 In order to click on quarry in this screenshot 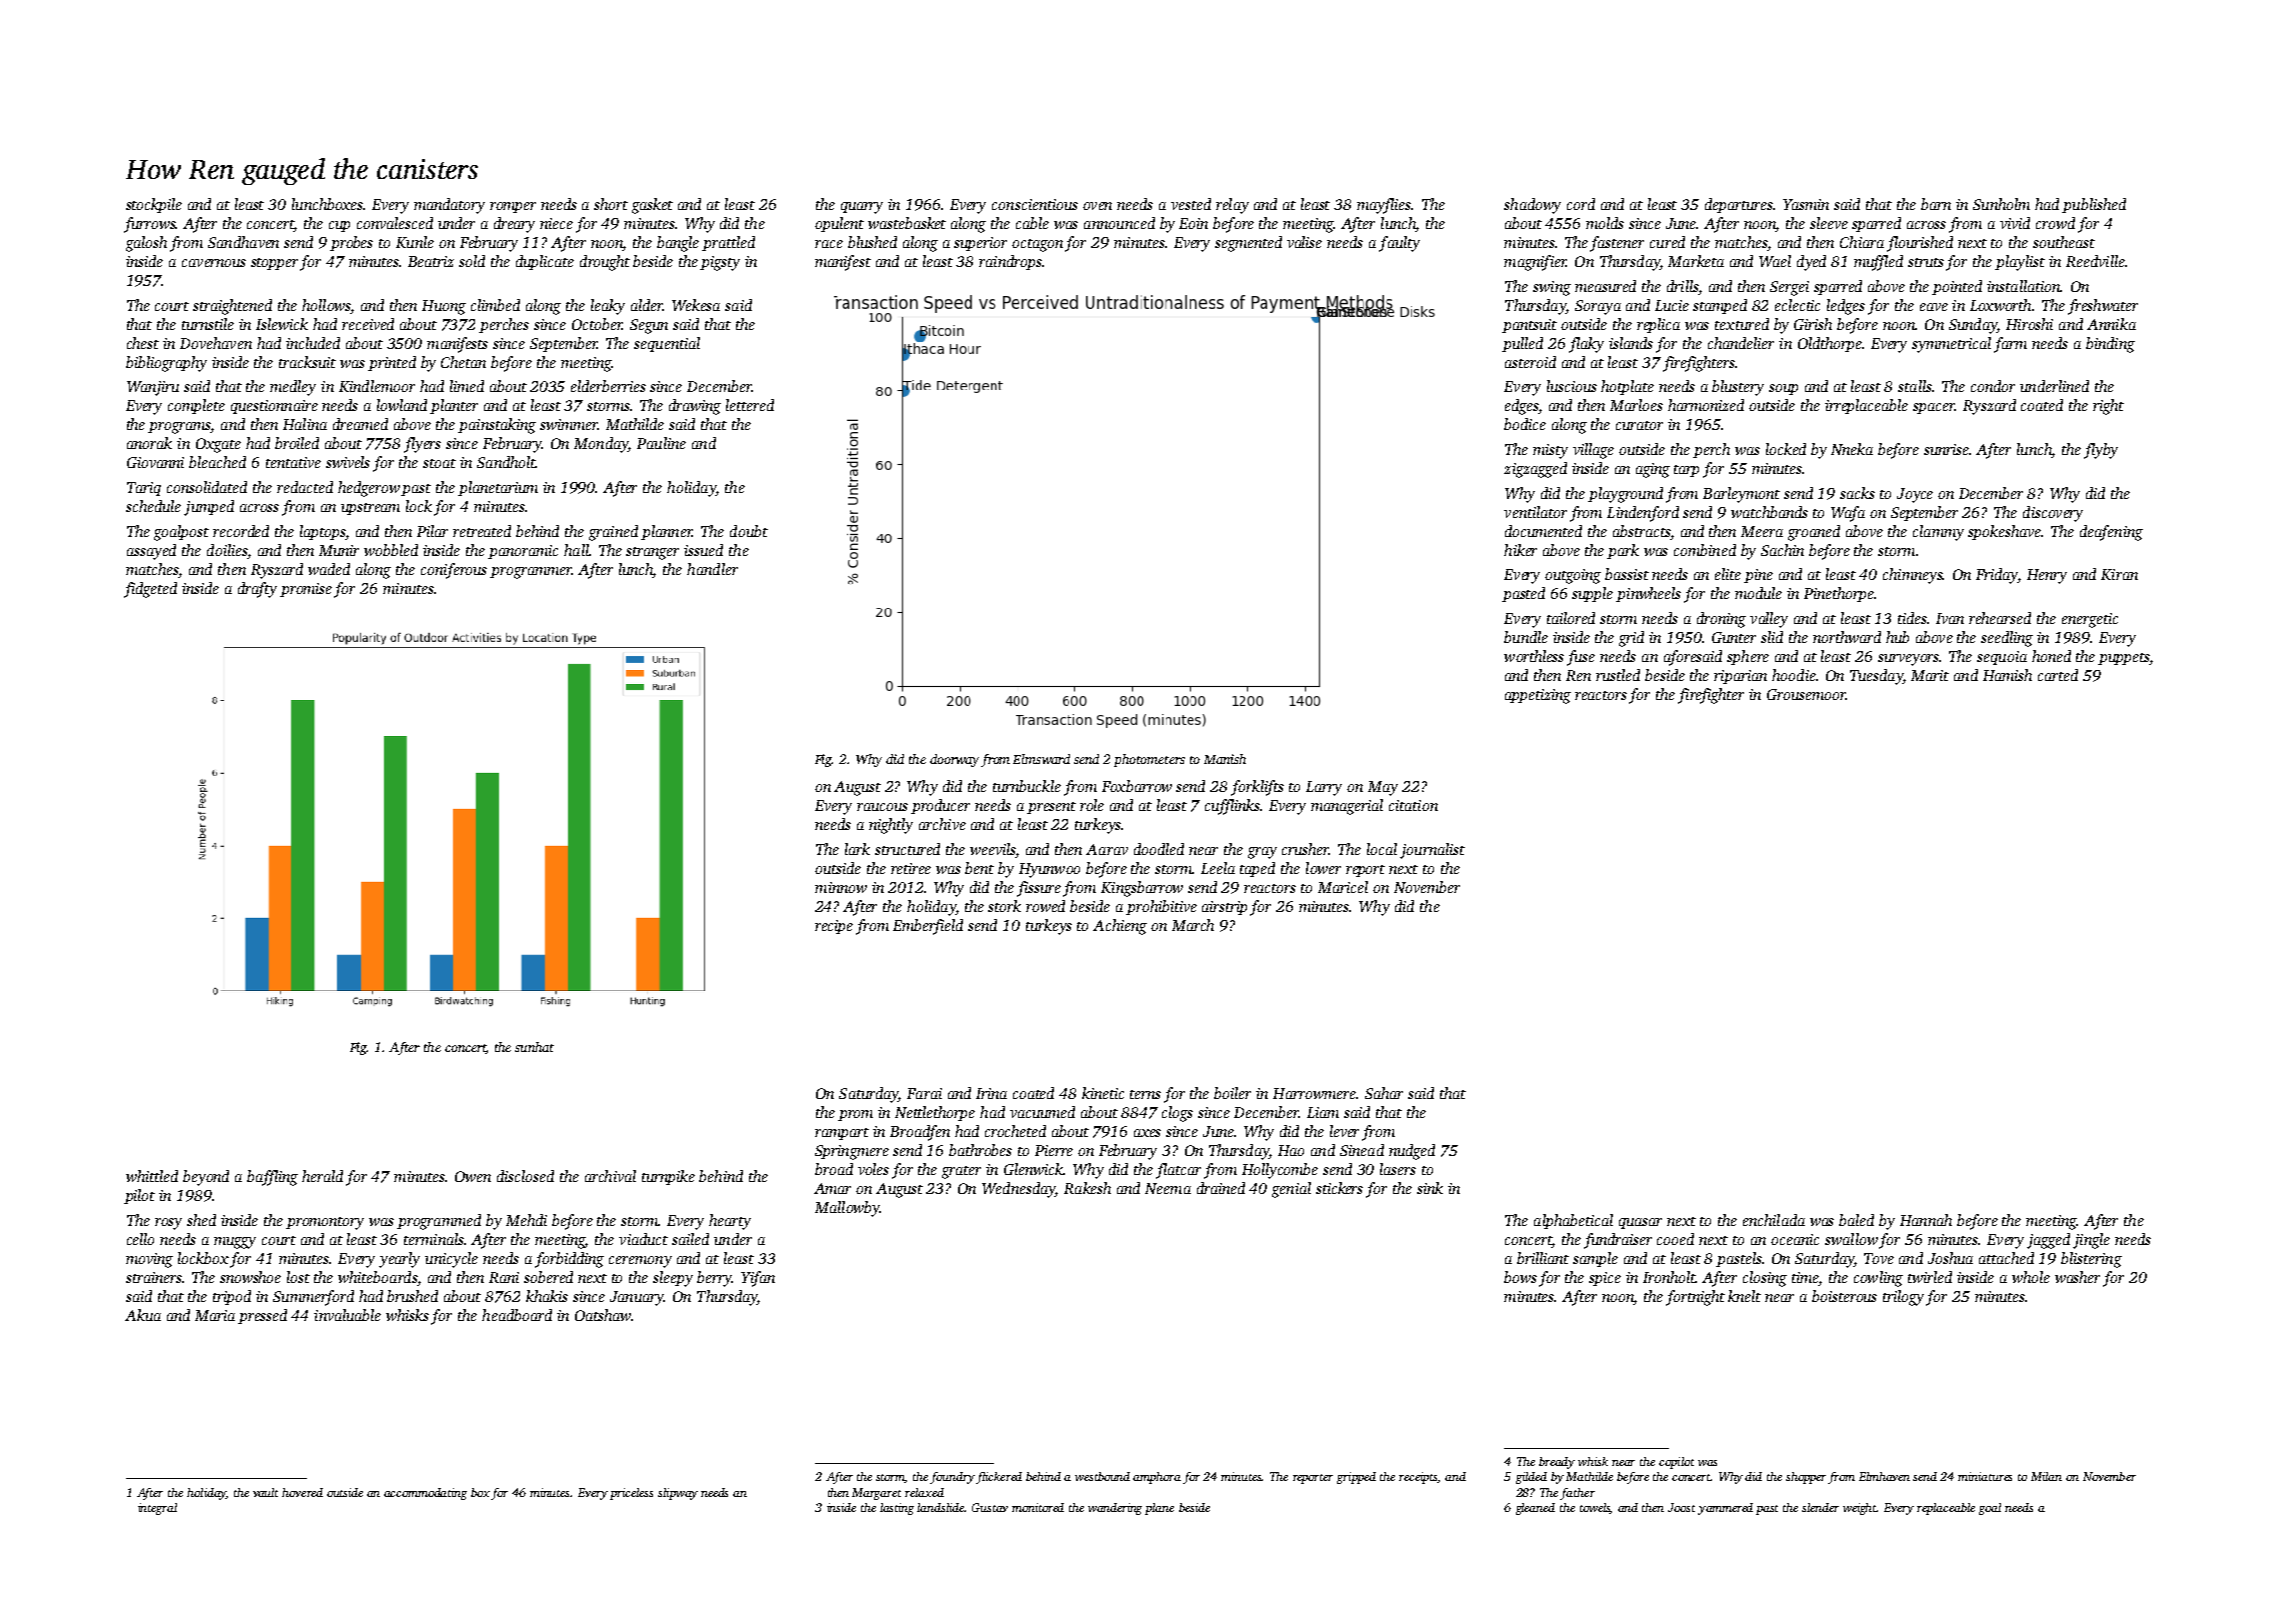, I will do `click(862, 208)`.
